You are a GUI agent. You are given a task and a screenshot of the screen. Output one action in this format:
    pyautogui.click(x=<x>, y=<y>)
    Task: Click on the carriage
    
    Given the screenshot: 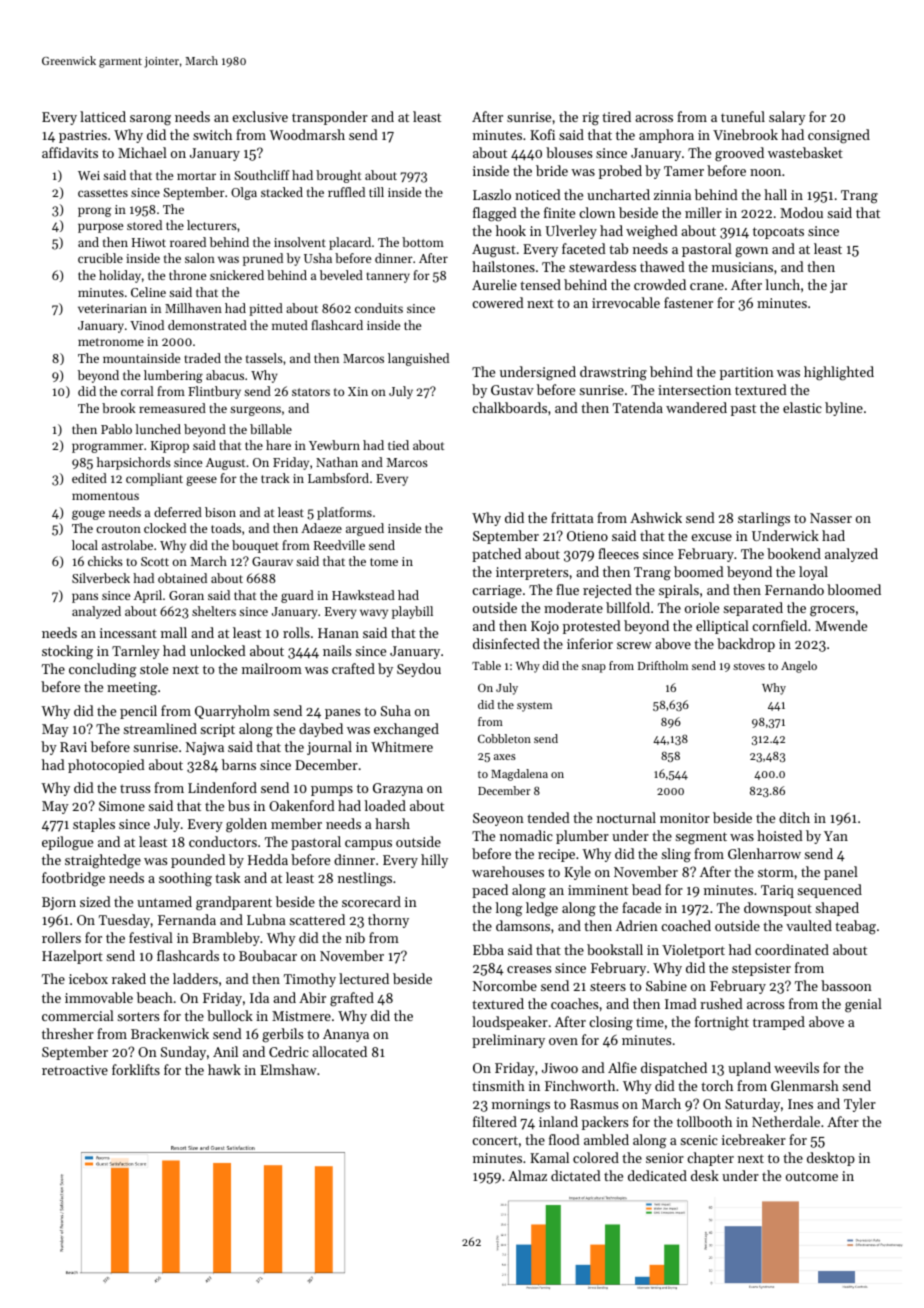 What is the action you would take?
    pyautogui.click(x=497, y=592)
